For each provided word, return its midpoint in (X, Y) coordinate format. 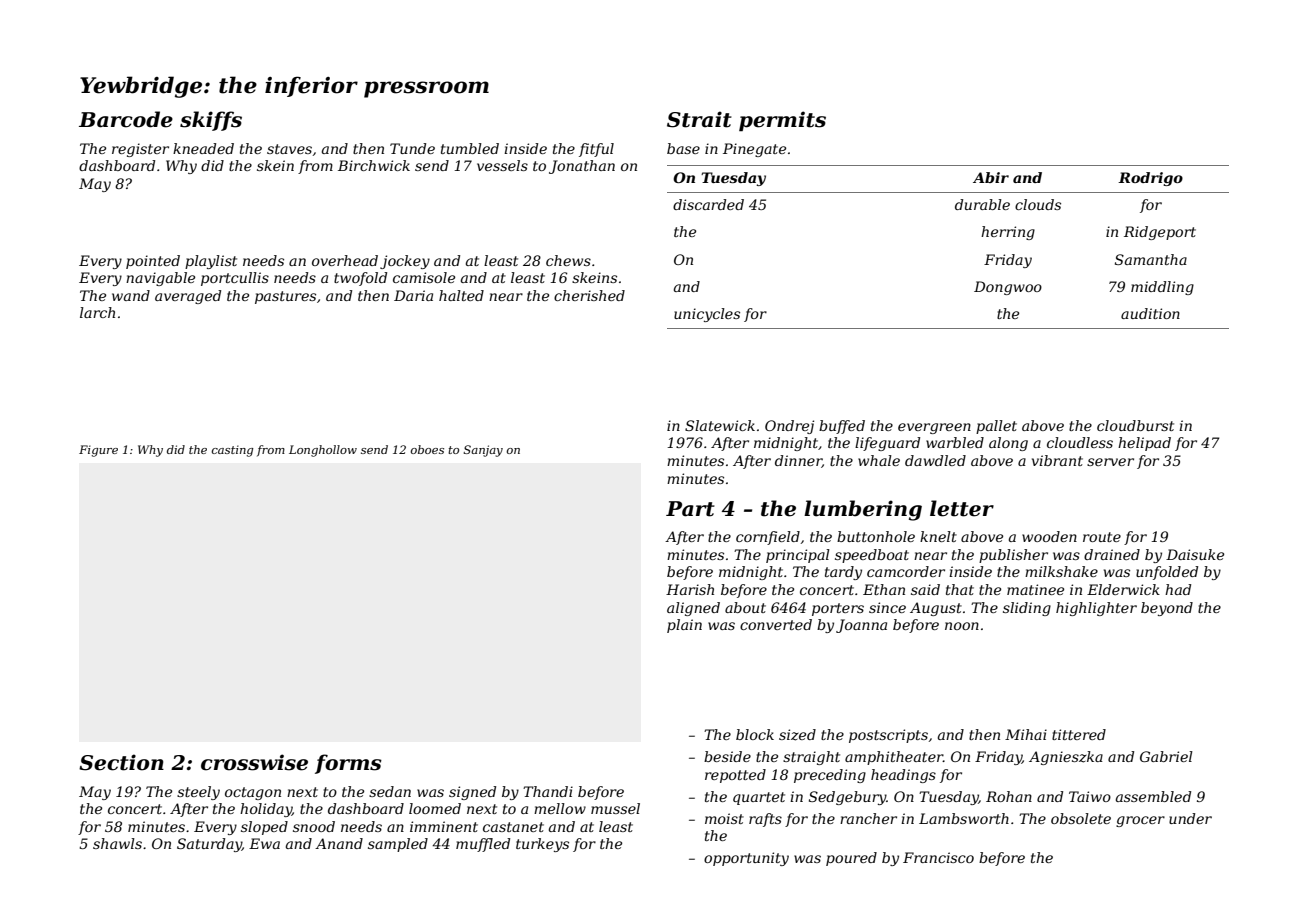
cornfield (768, 538)
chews (568, 260)
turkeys (542, 845)
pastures (285, 297)
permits (782, 121)
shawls (117, 843)
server (1110, 462)
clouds (1038, 204)
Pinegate (754, 150)
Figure (98, 451)
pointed (153, 262)
